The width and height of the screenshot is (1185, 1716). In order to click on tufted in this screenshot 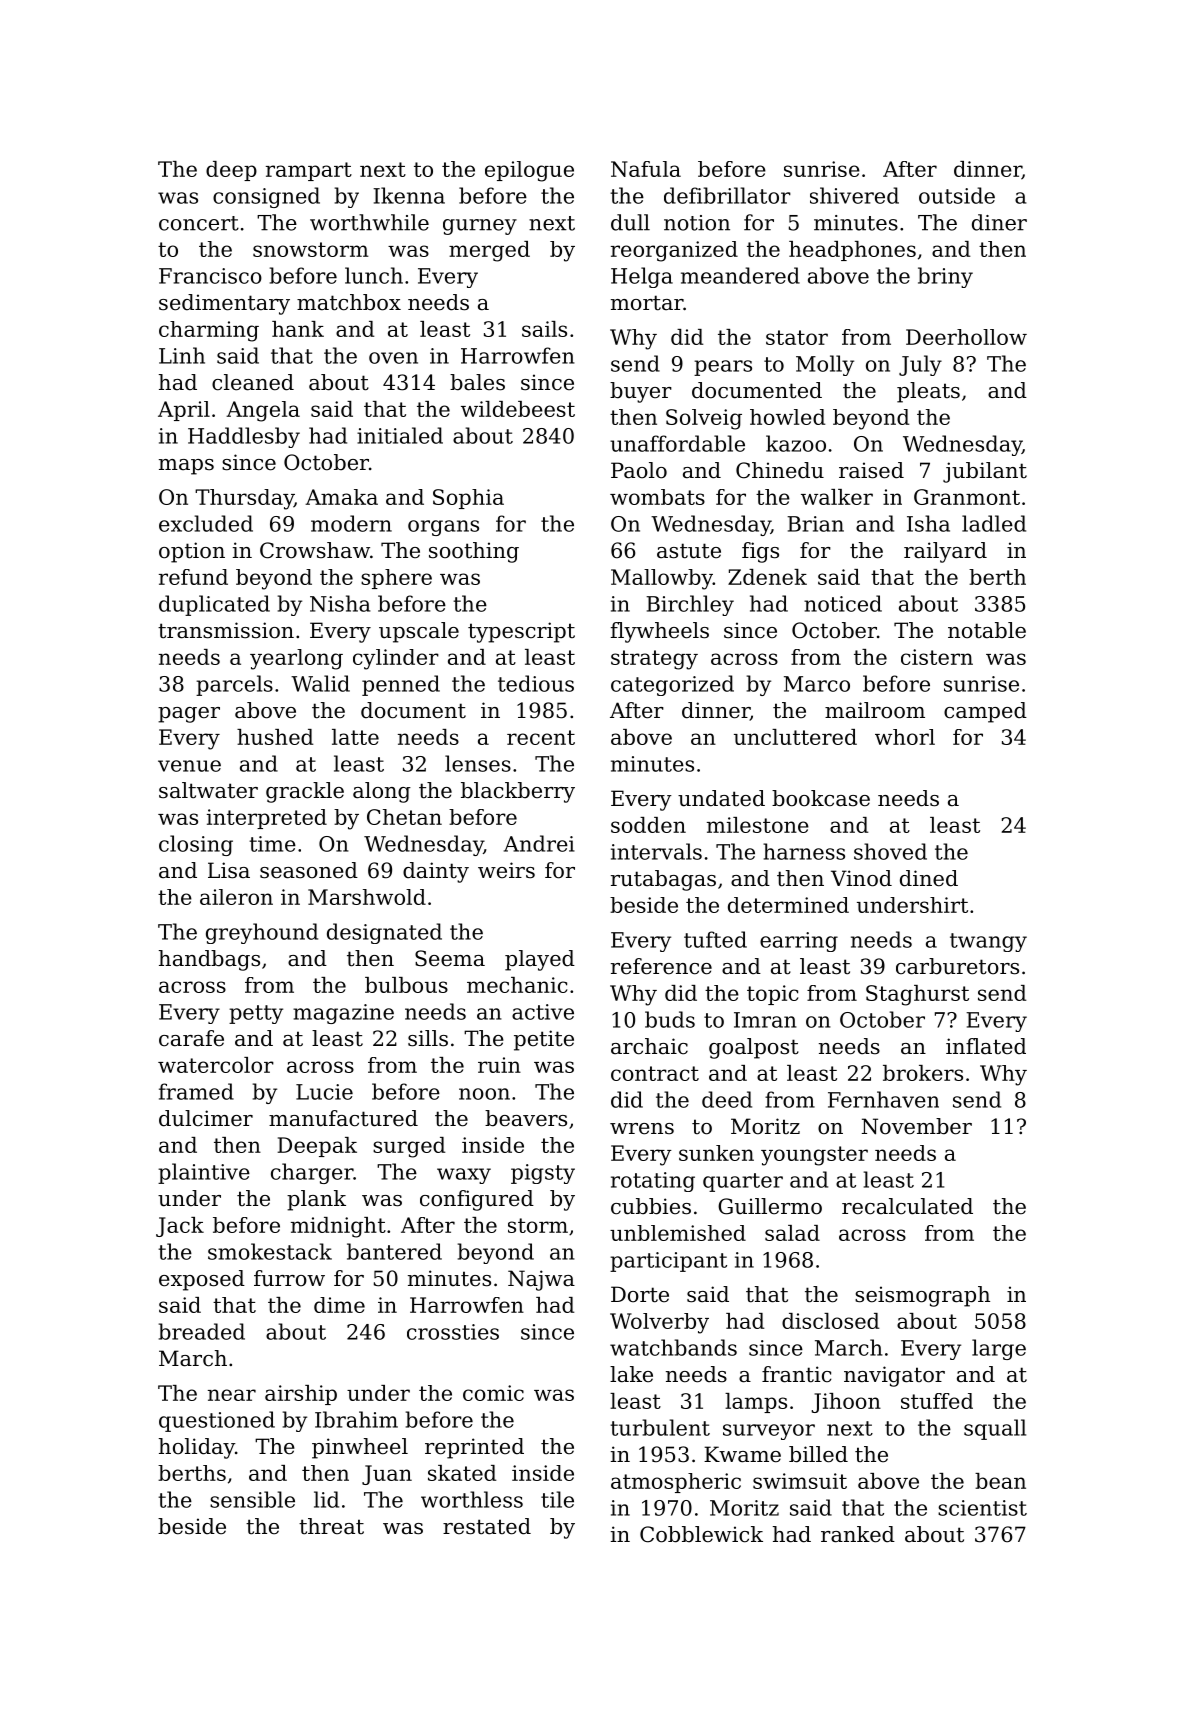, I will do `click(715, 939)`.
